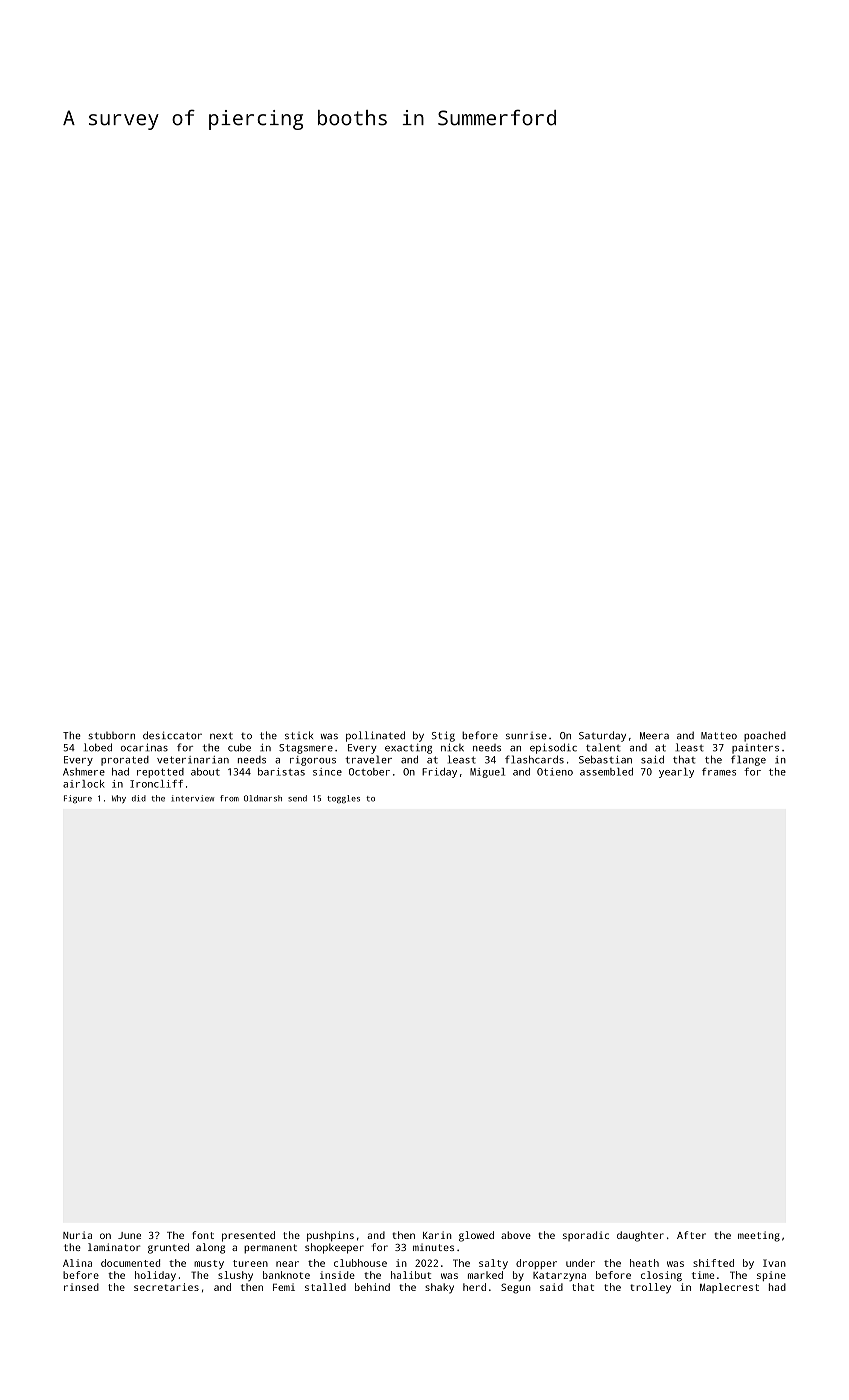  Describe the element at coordinates (437, 1235) in the screenshot. I see `Karin` at that location.
